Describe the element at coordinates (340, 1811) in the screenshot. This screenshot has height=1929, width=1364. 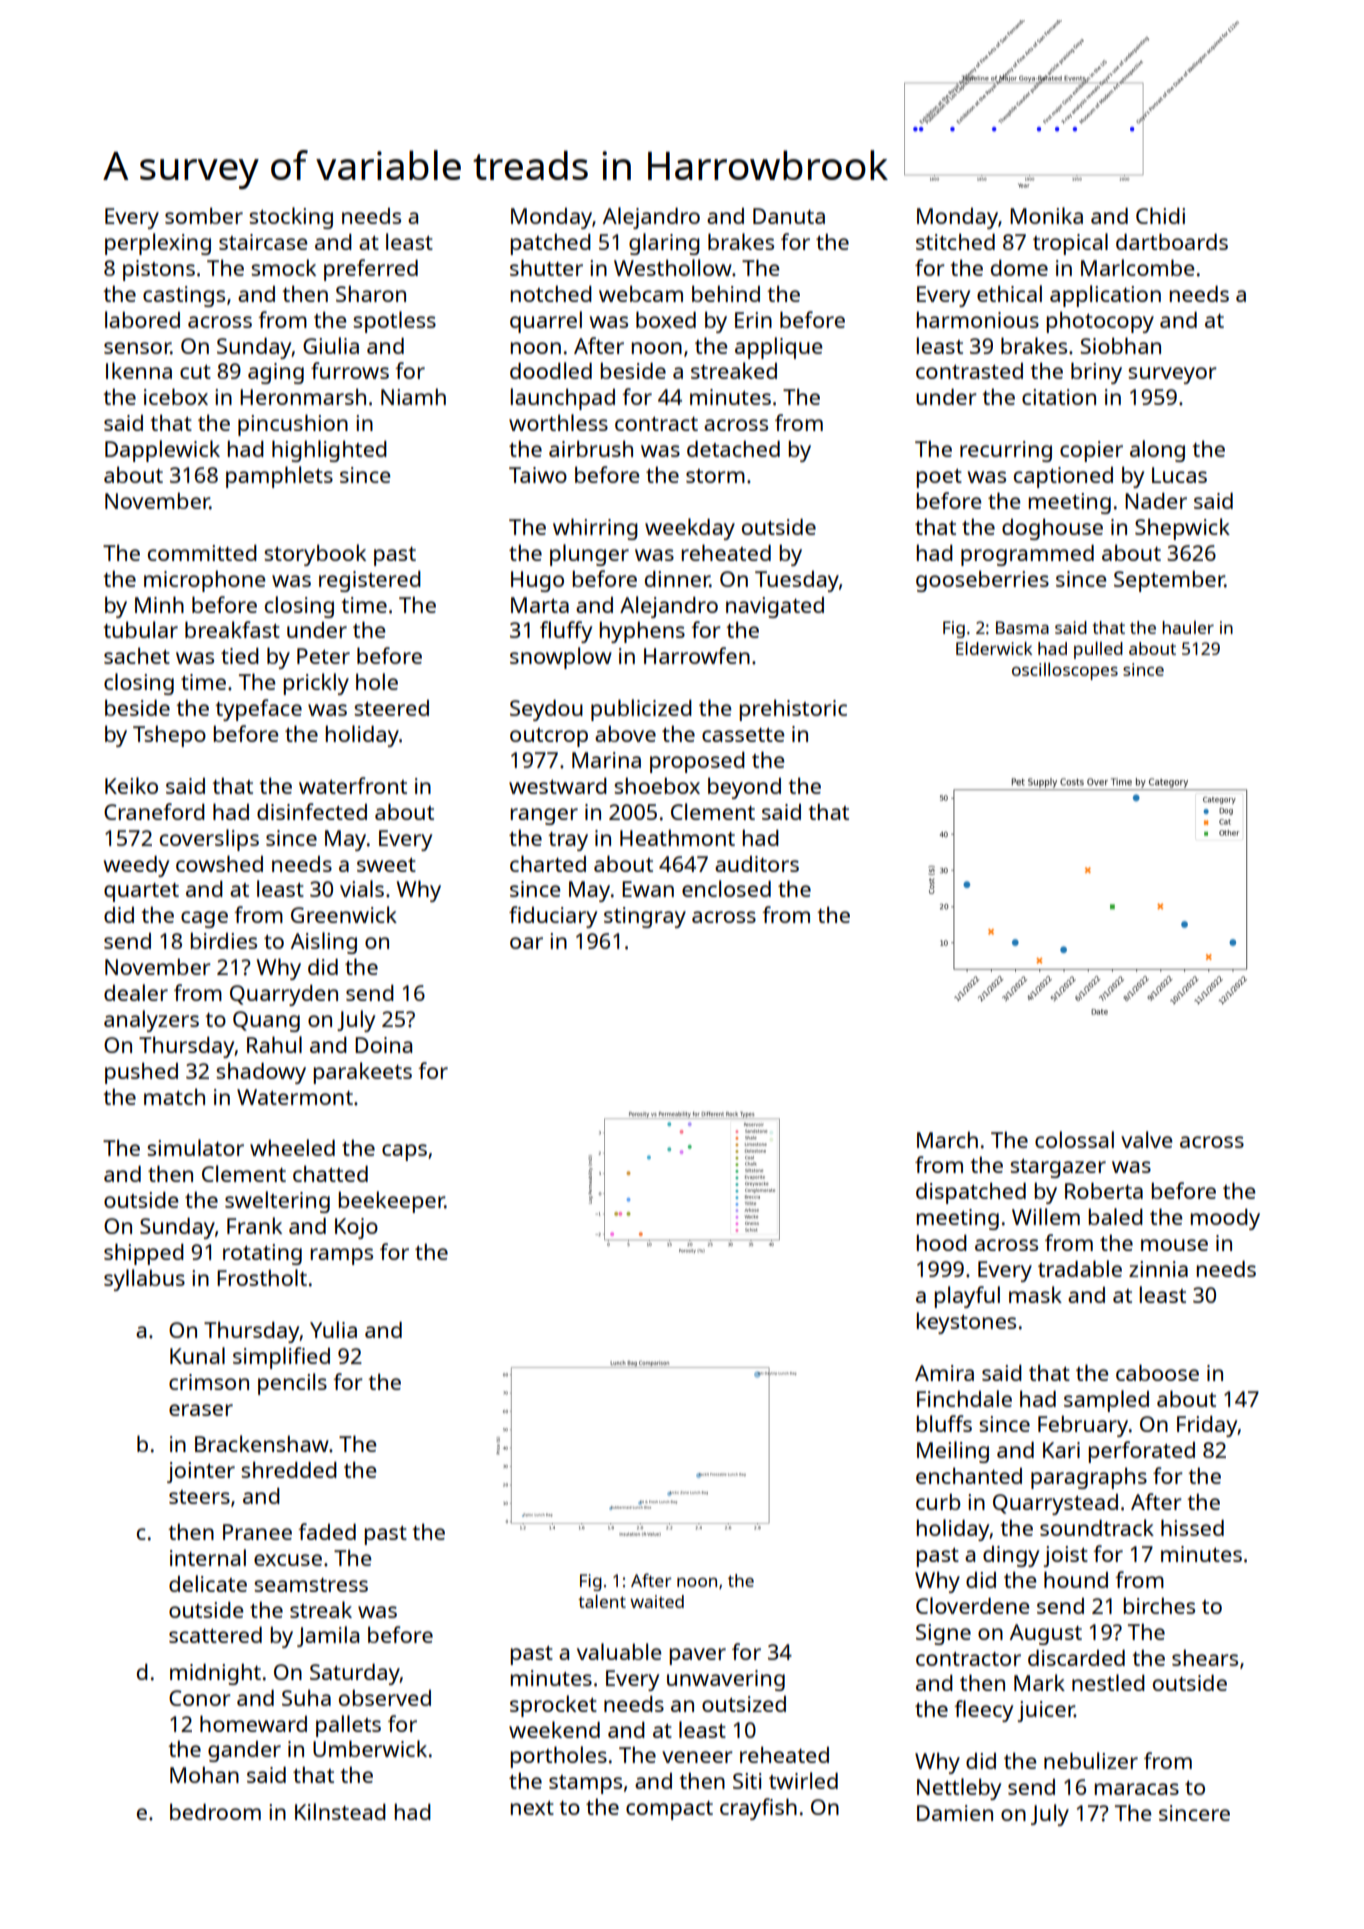
I see `Kilnstead` at that location.
